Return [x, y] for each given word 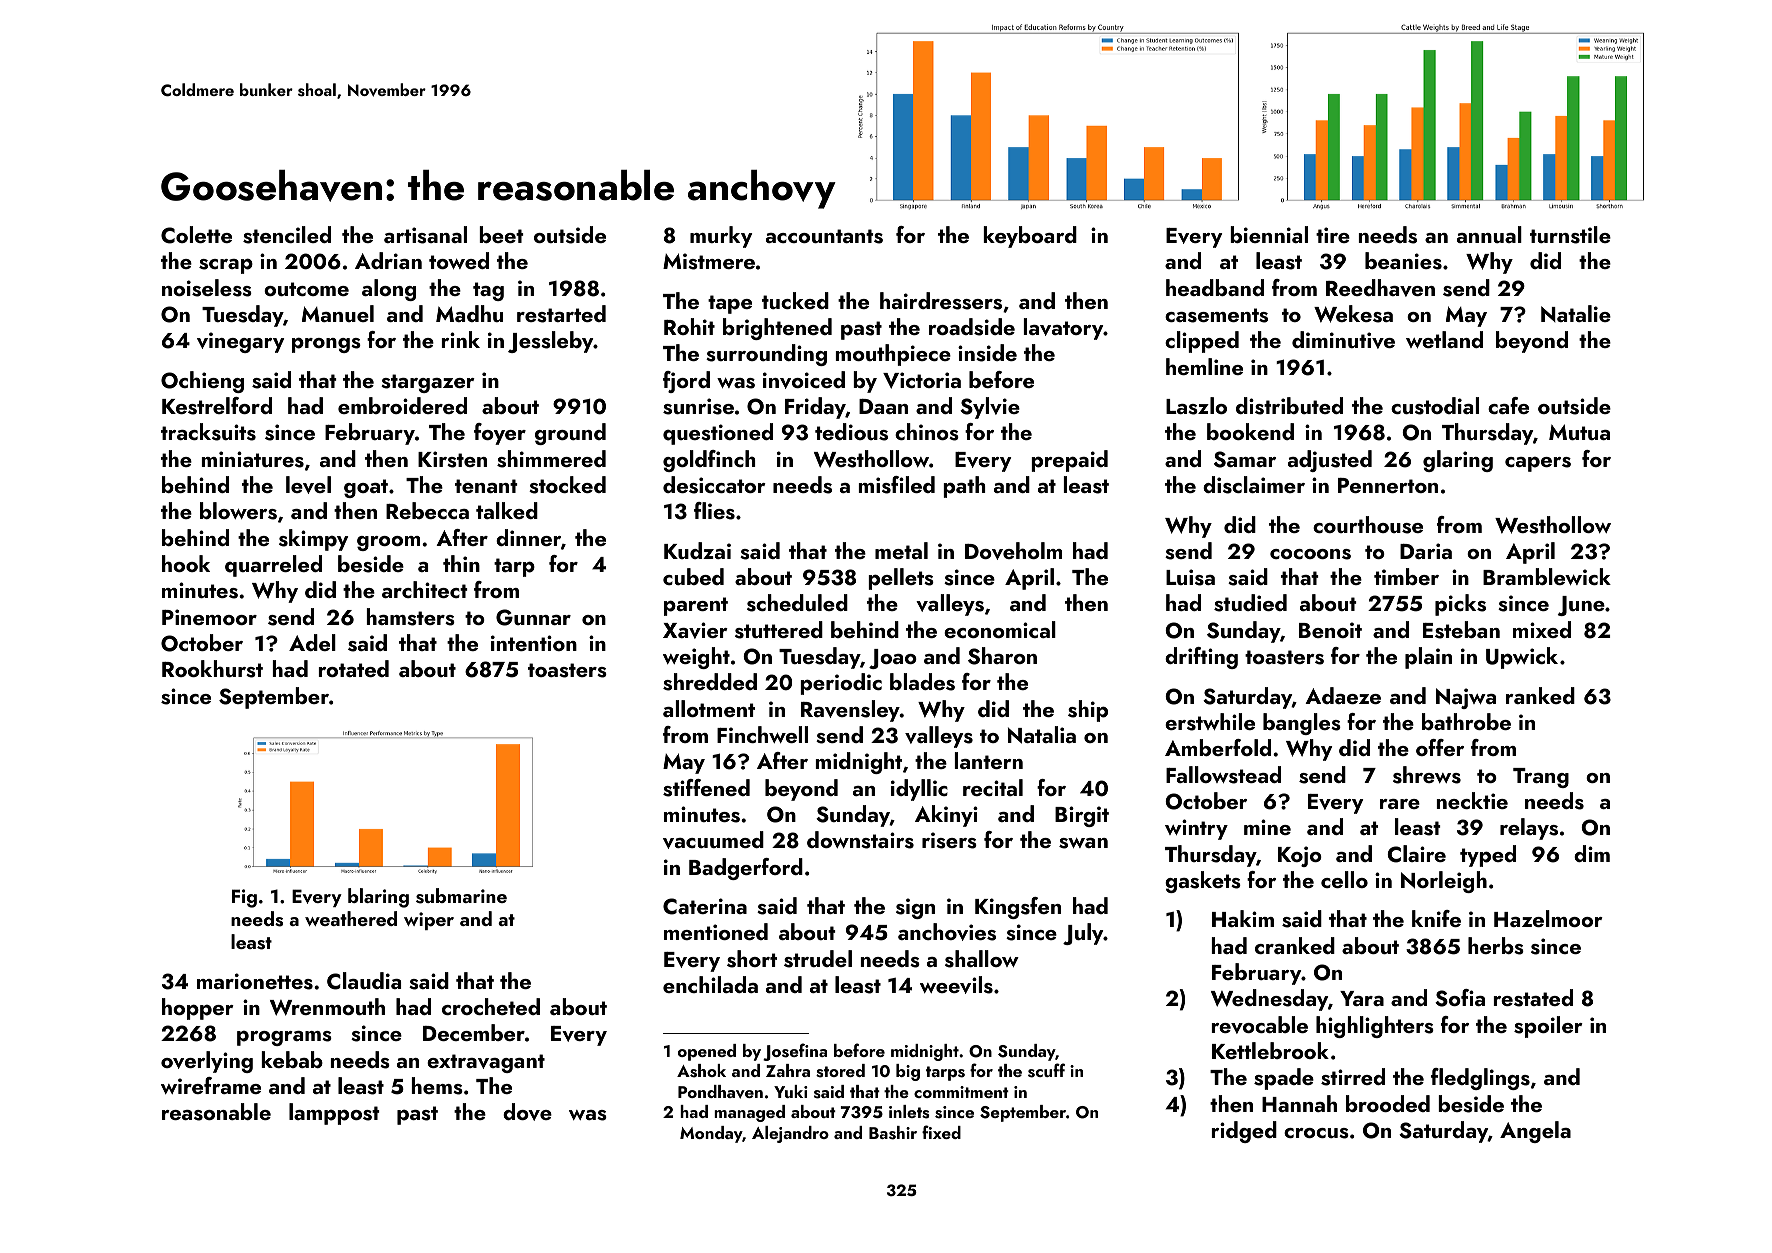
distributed [1289, 406]
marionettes [255, 981]
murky [721, 237]
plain [1428, 658]
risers [949, 840]
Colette [196, 235]
